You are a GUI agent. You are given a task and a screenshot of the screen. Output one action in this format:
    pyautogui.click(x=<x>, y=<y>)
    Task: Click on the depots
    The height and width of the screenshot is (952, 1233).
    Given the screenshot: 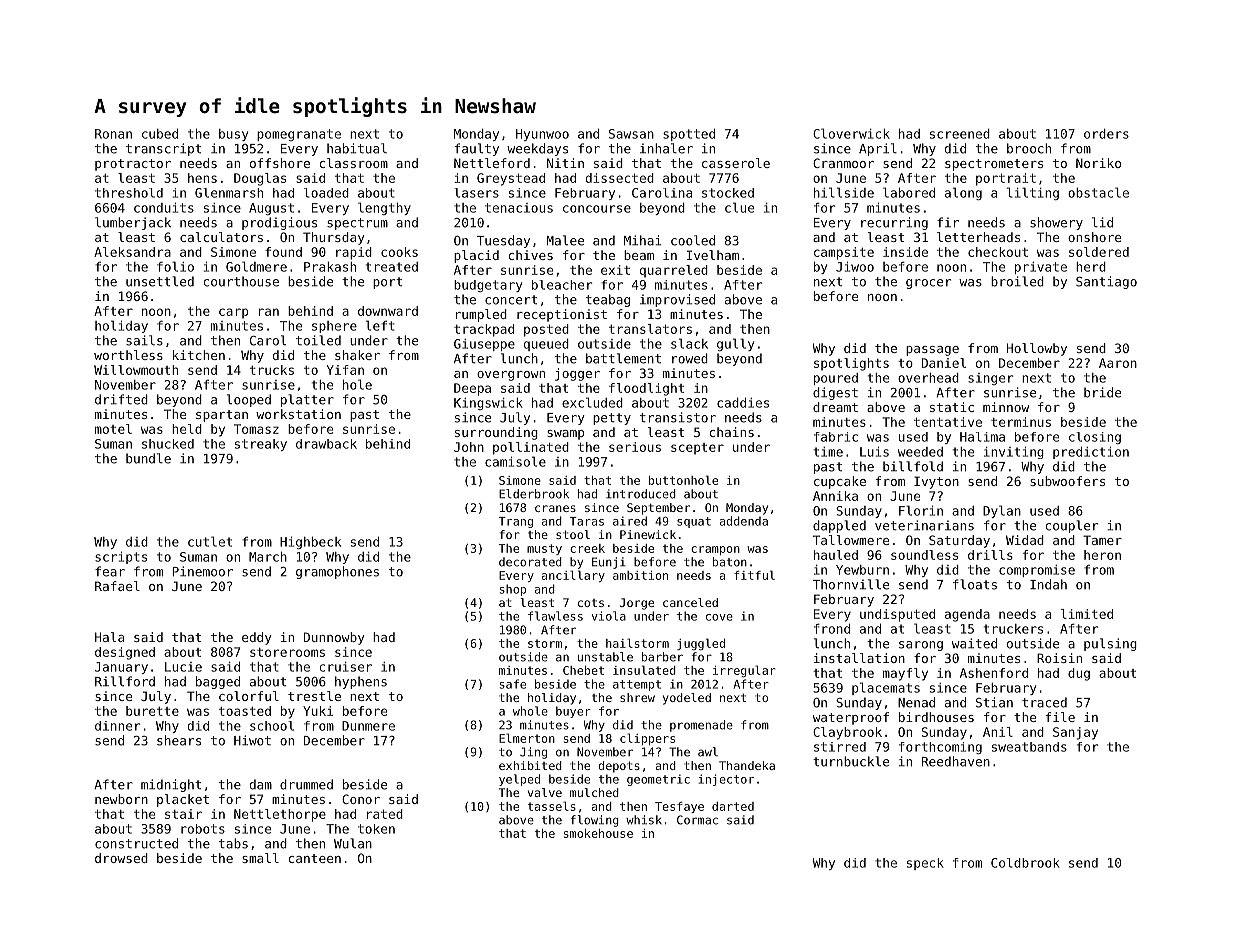 What is the action you would take?
    pyautogui.click(x=619, y=767)
